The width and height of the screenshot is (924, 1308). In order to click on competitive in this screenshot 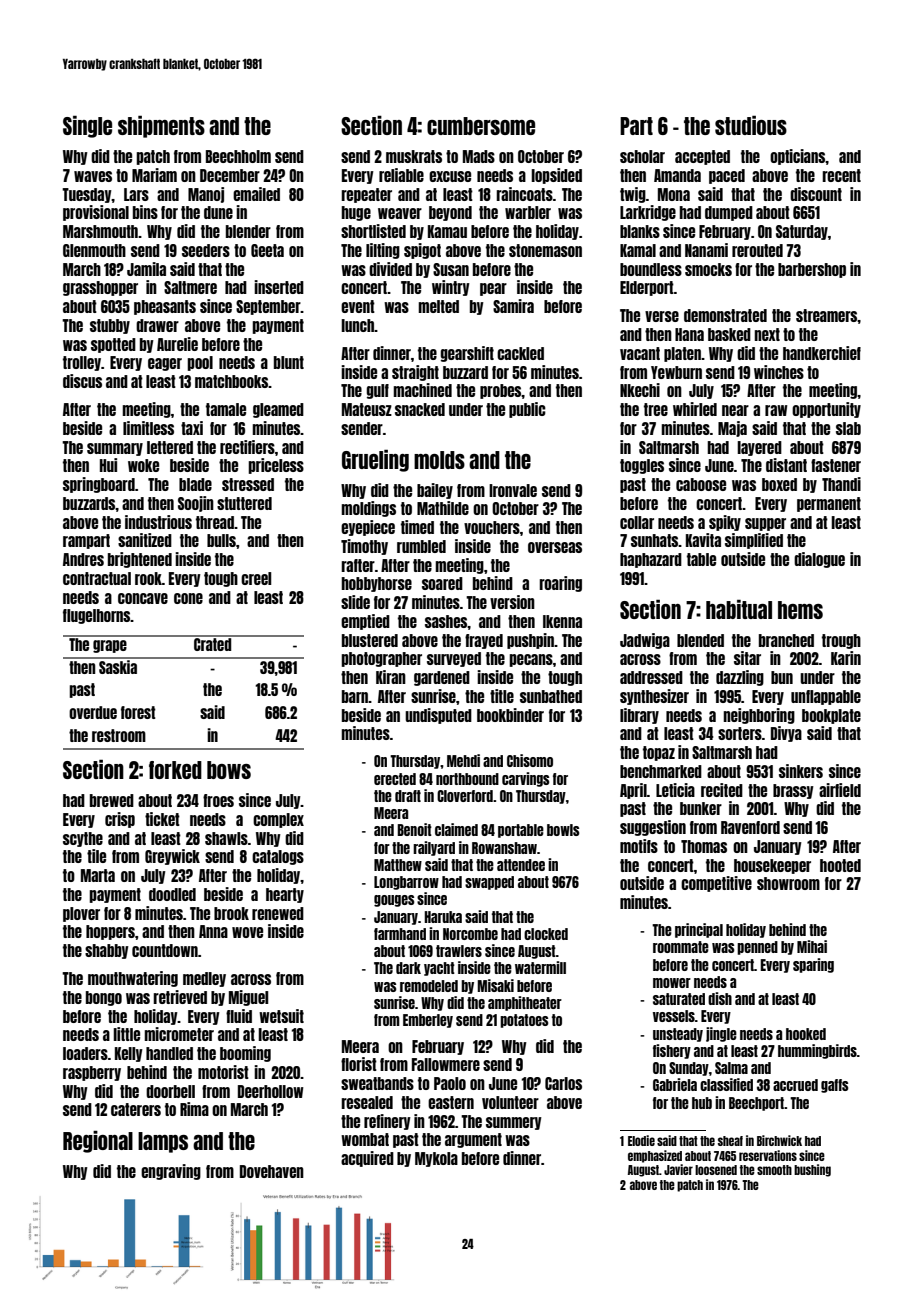, I will do `click(716, 884)`.
